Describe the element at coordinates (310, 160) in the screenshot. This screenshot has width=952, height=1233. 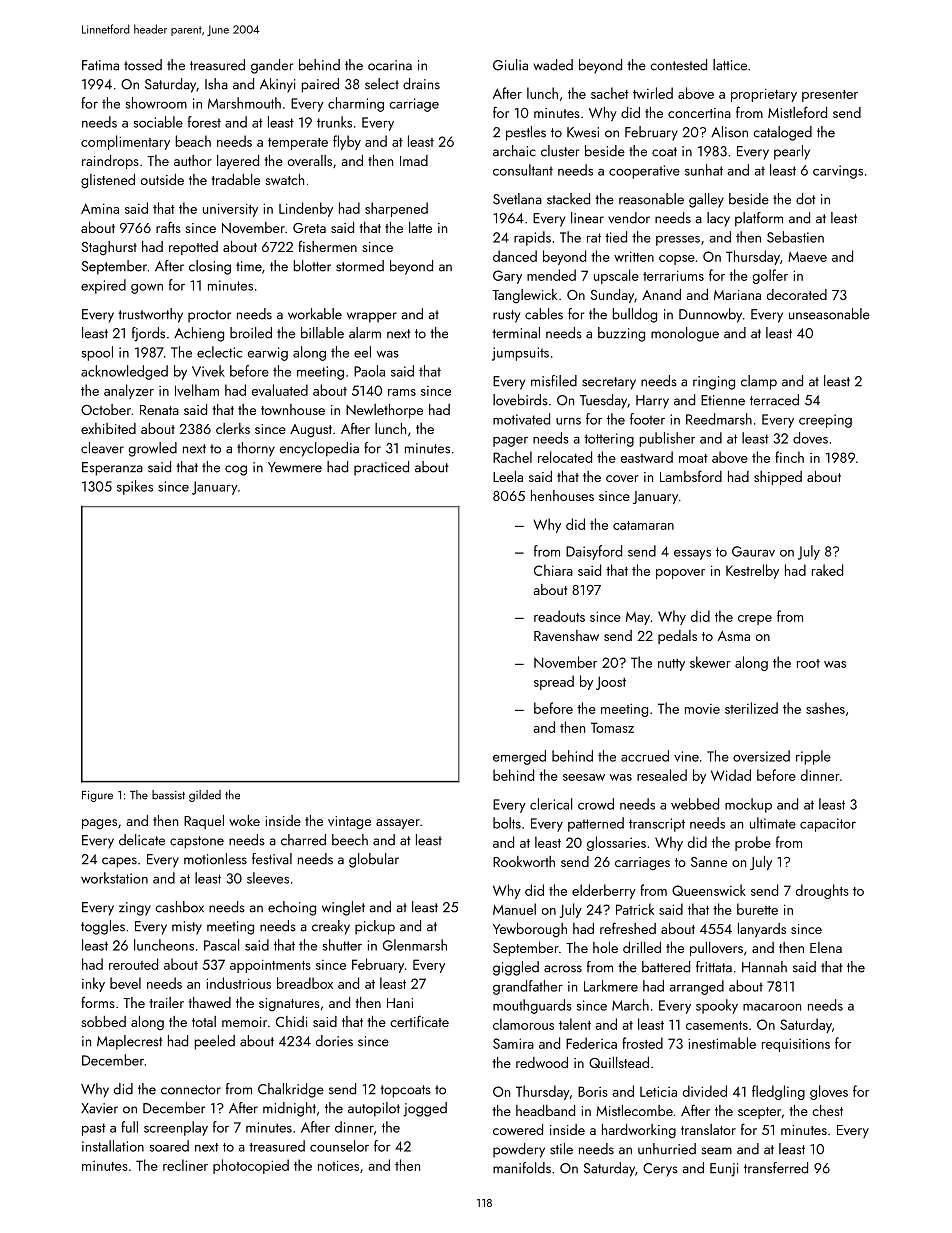
I see `overalls` at that location.
